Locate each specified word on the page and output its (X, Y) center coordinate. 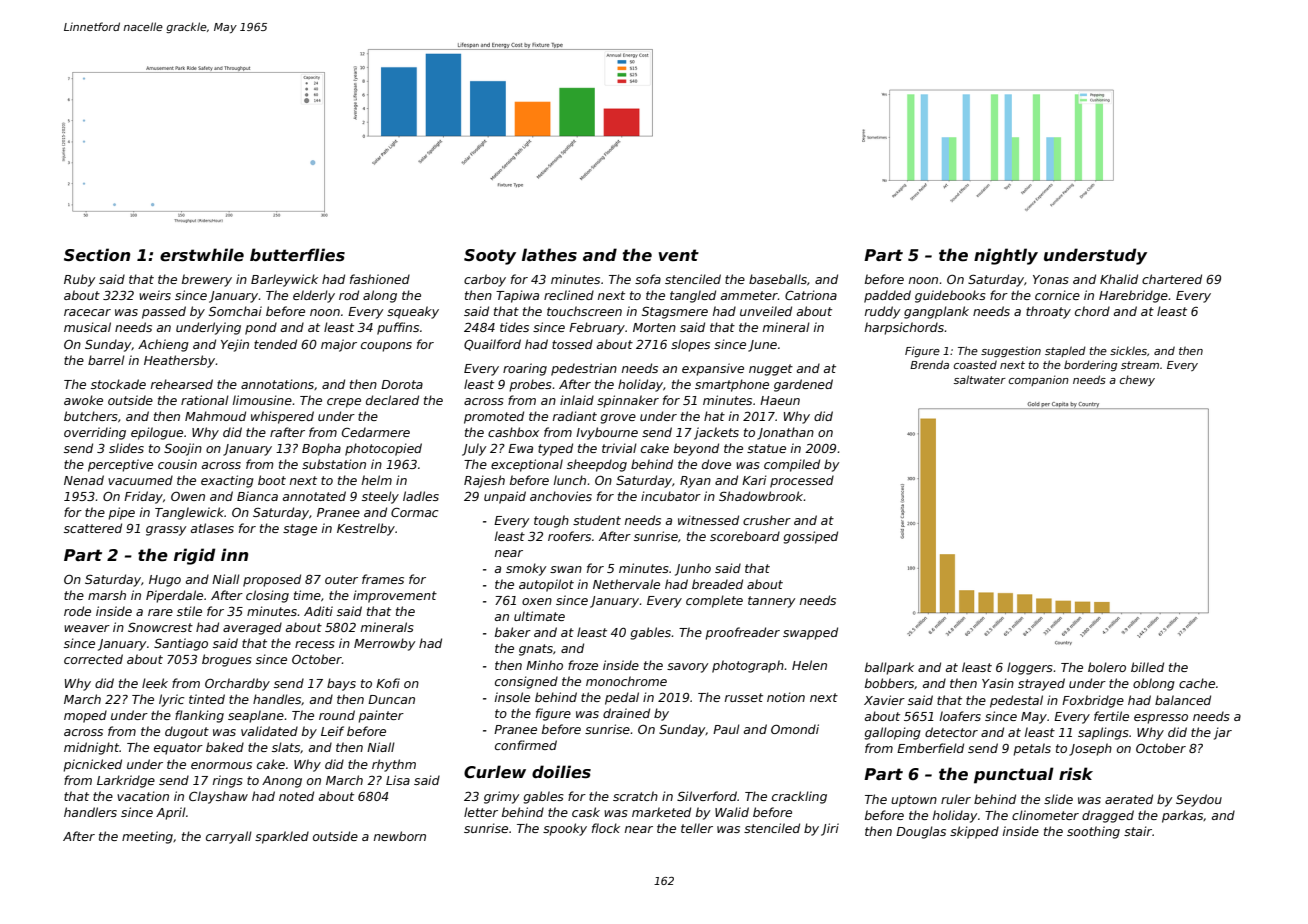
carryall (229, 837)
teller (697, 828)
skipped (974, 832)
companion (1039, 380)
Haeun (780, 400)
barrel (106, 360)
